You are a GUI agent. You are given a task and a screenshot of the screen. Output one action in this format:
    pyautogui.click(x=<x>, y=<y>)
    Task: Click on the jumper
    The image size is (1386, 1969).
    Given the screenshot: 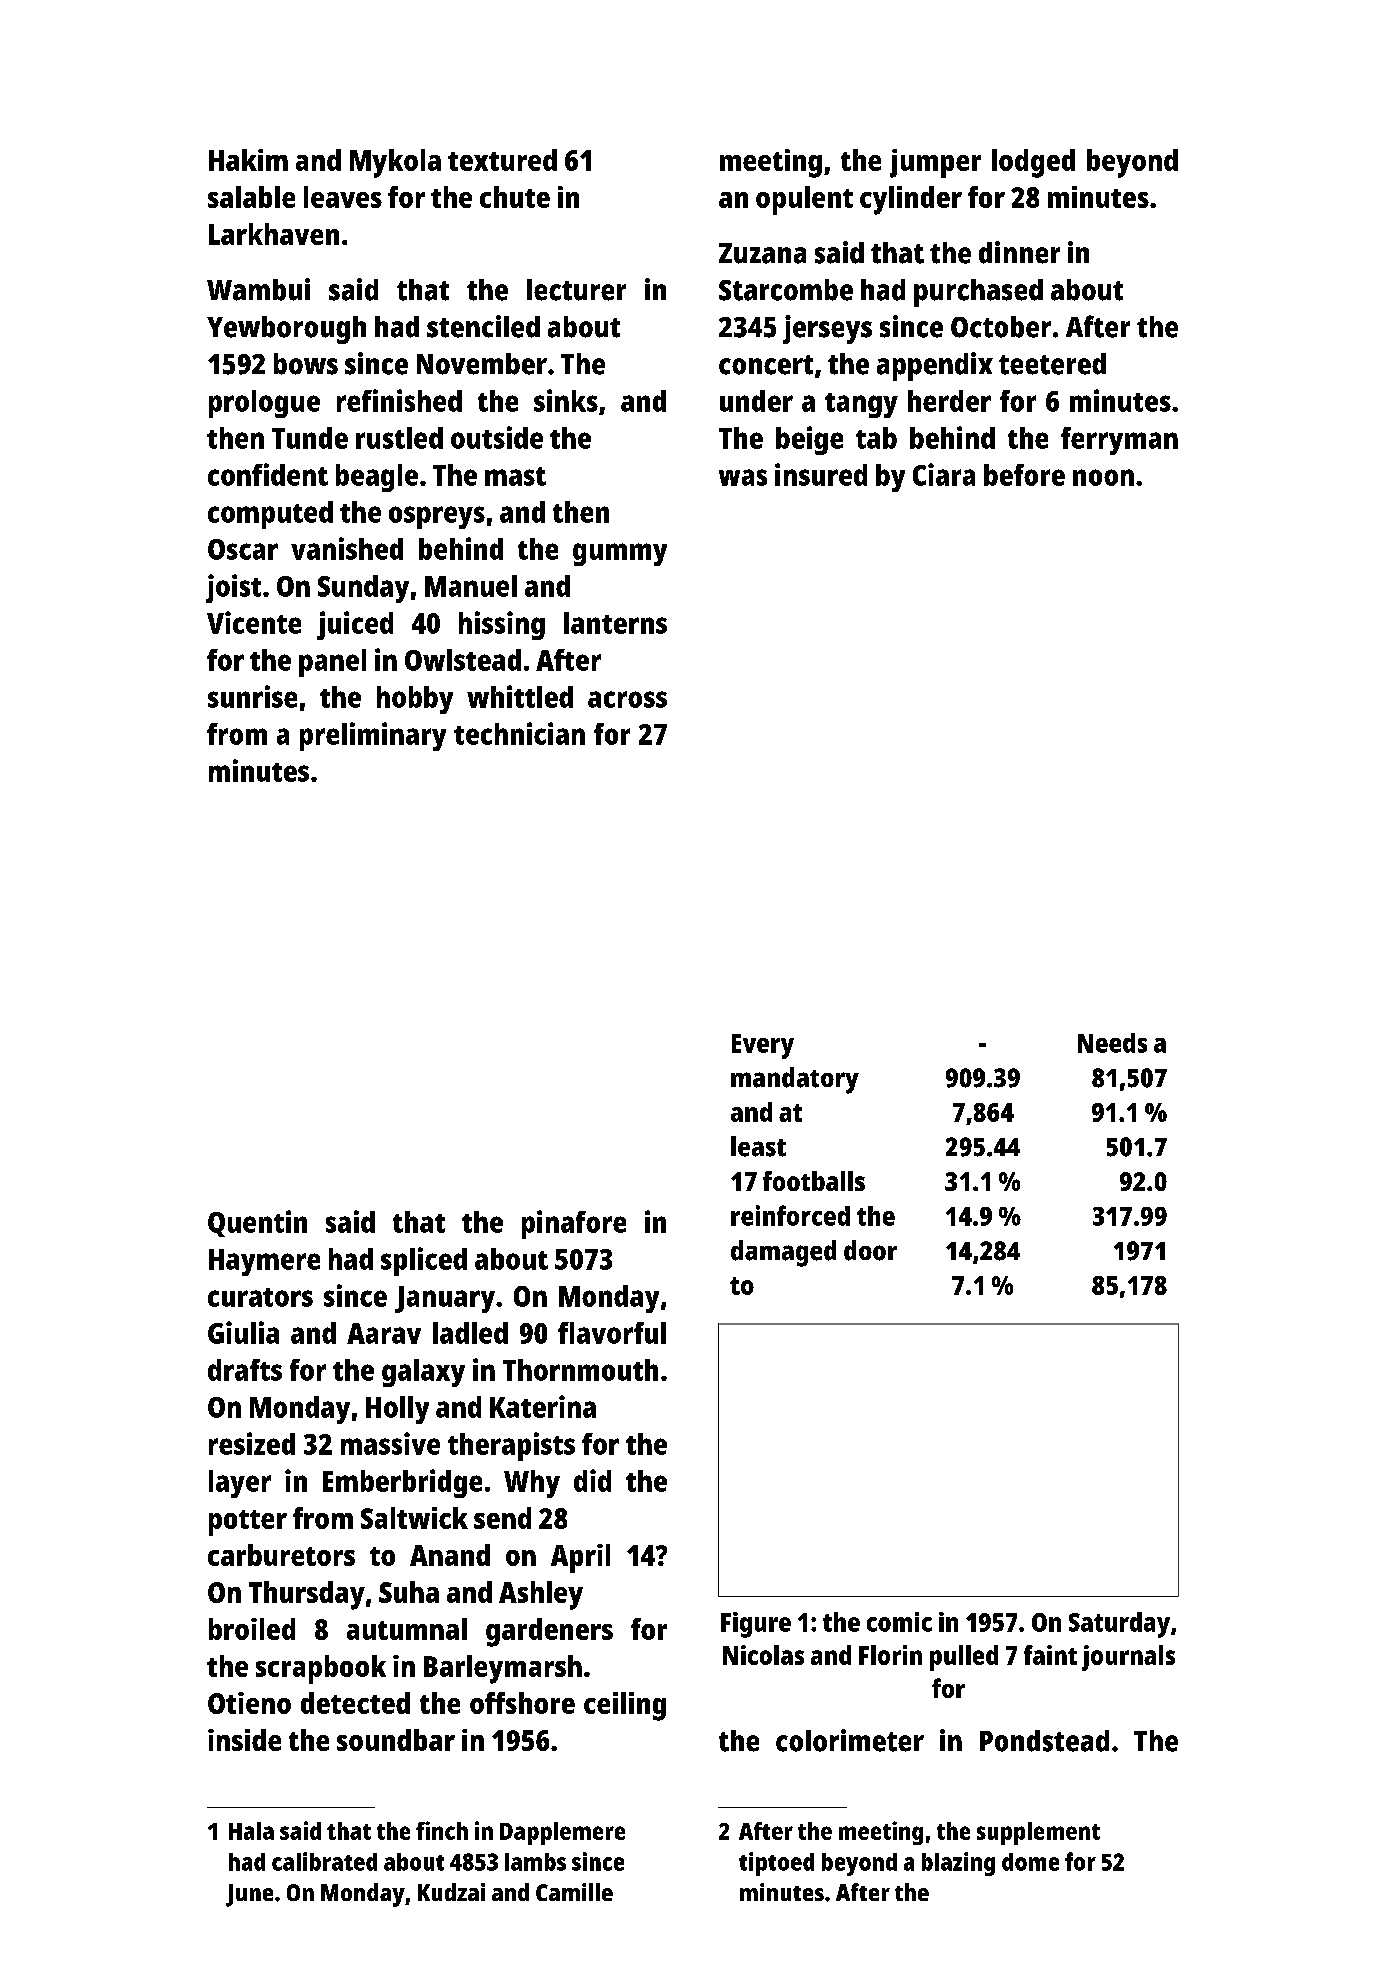 What is the action you would take?
    pyautogui.click(x=935, y=163)
